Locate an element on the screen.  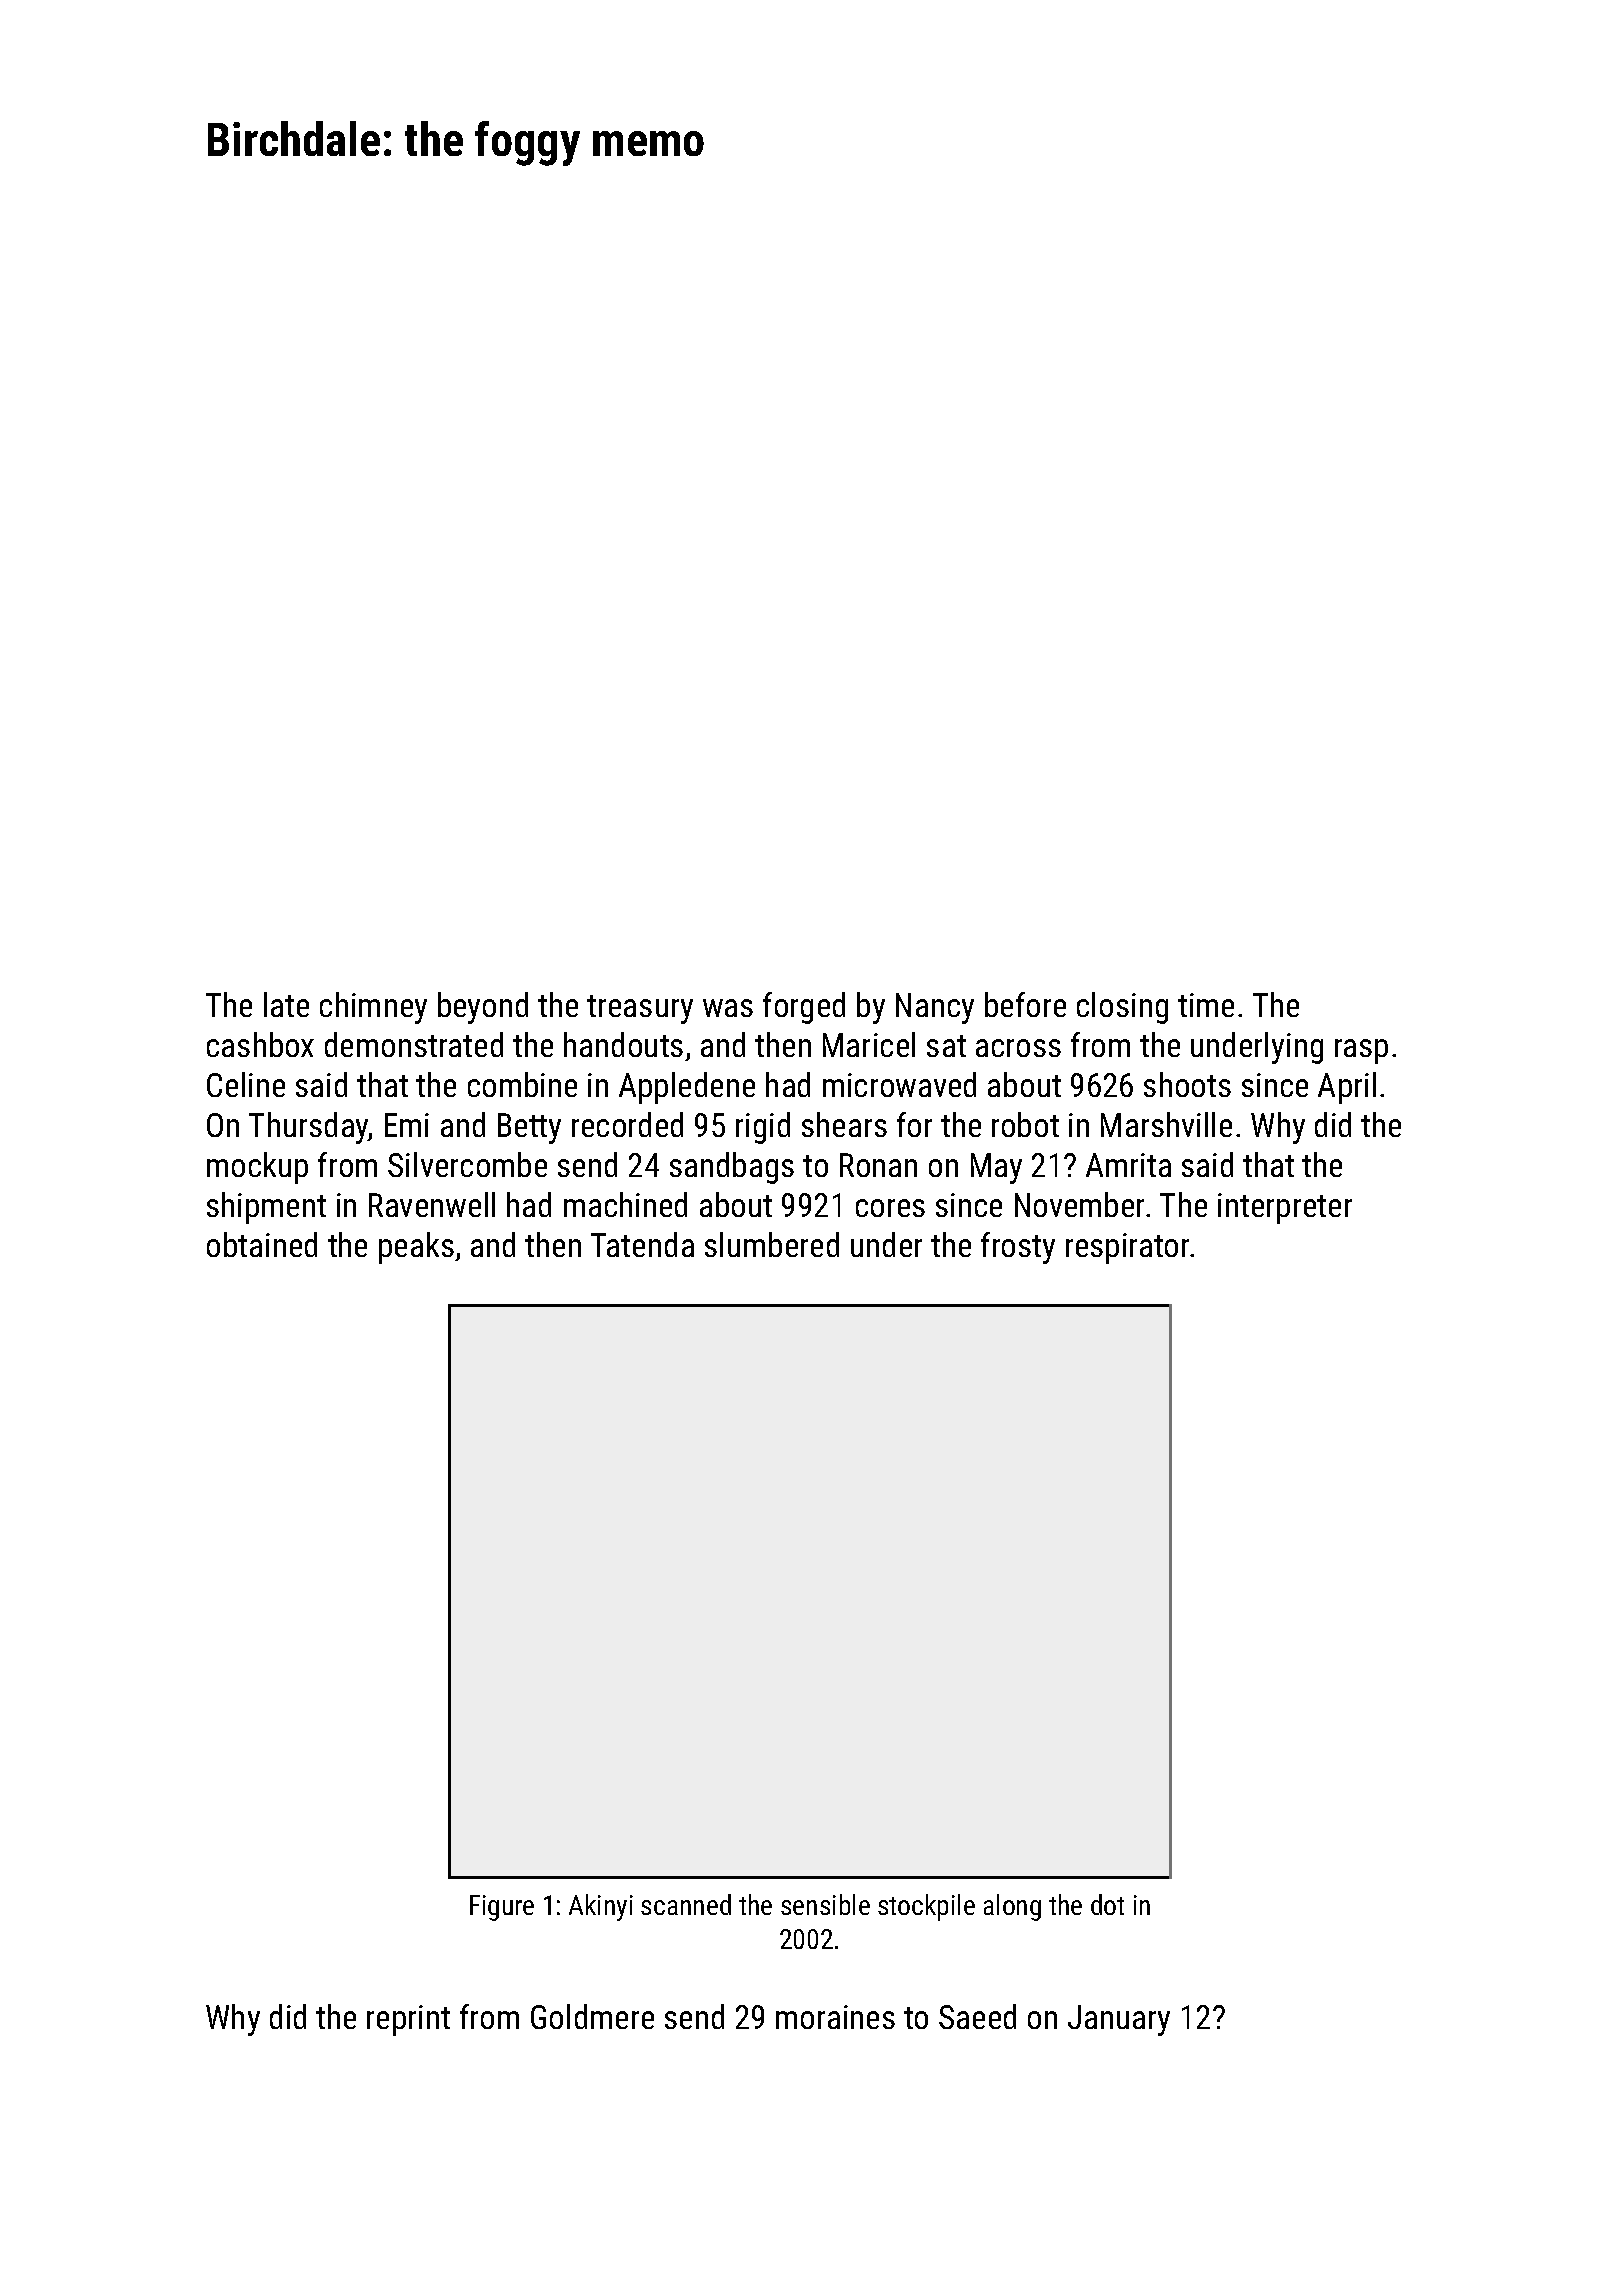
Figure is located at coordinates (502, 1908).
